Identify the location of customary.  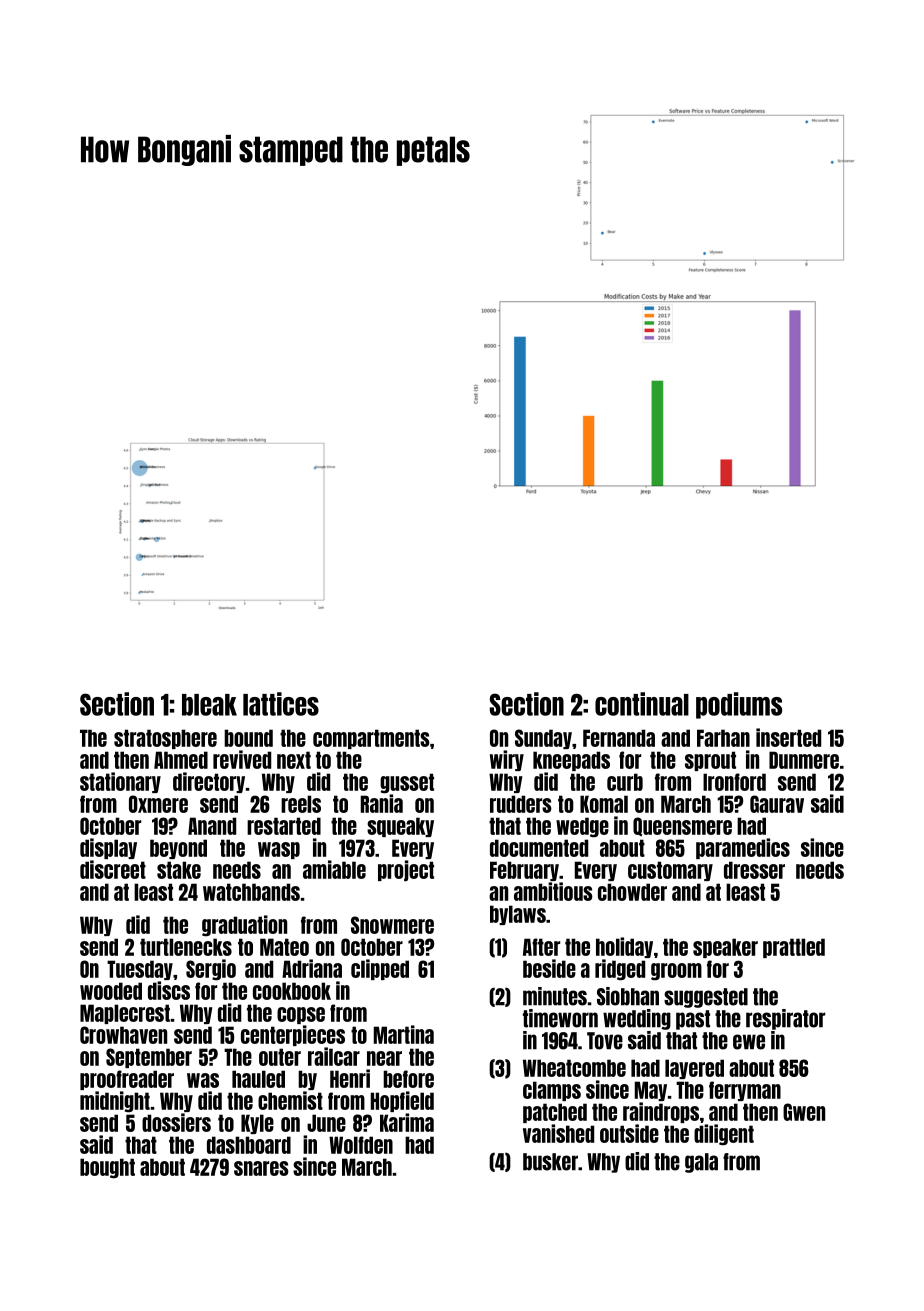
(670, 871).
